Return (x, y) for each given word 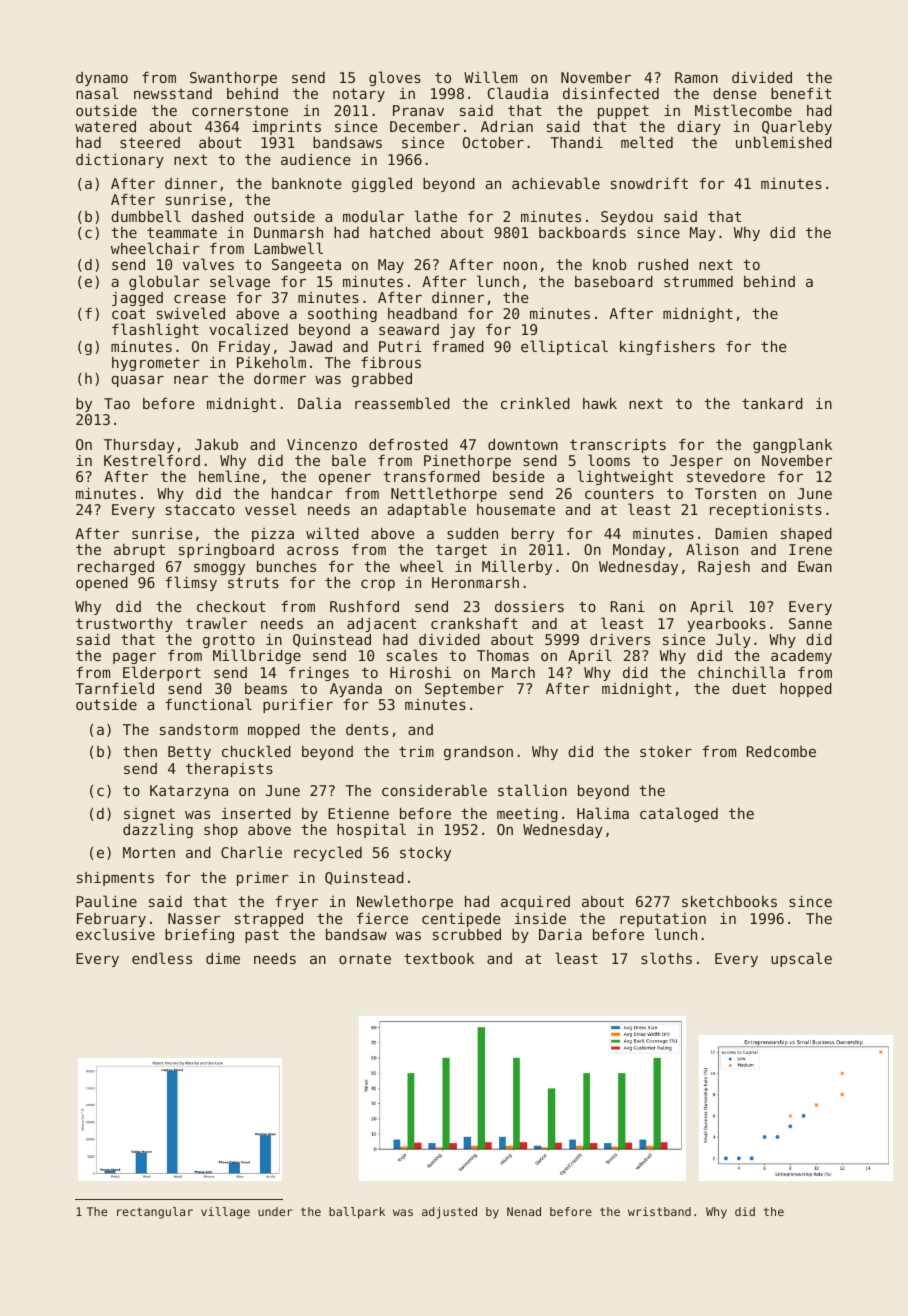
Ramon (696, 77)
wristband (659, 1211)
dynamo (102, 80)
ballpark (357, 1213)
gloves (395, 78)
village (225, 1213)
